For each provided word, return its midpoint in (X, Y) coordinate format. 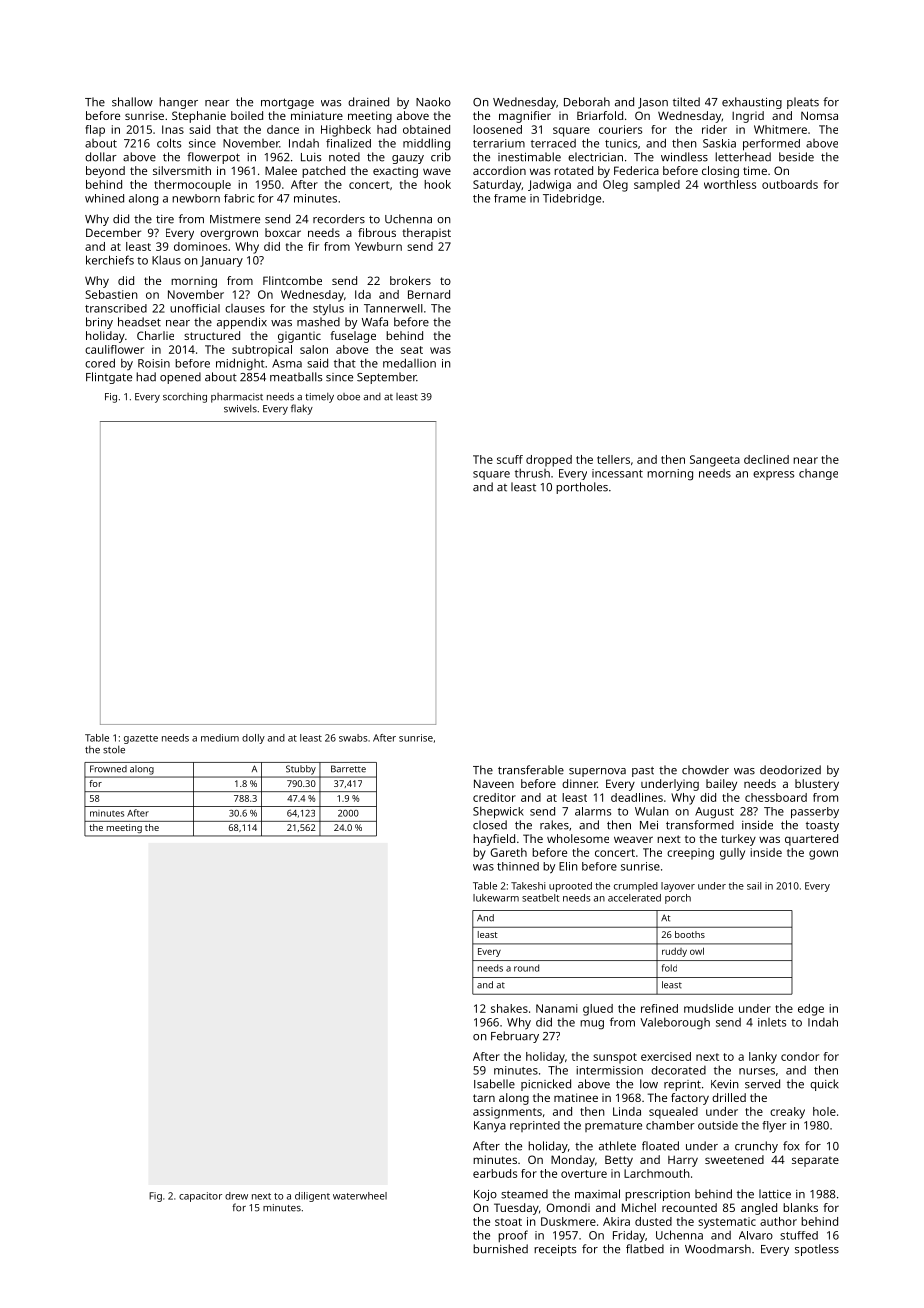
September (386, 378)
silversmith (182, 170)
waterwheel (360, 1196)
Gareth (508, 852)
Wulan (652, 811)
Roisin (154, 363)
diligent (312, 1197)
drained (368, 102)
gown (823, 855)
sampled (657, 186)
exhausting (752, 103)
